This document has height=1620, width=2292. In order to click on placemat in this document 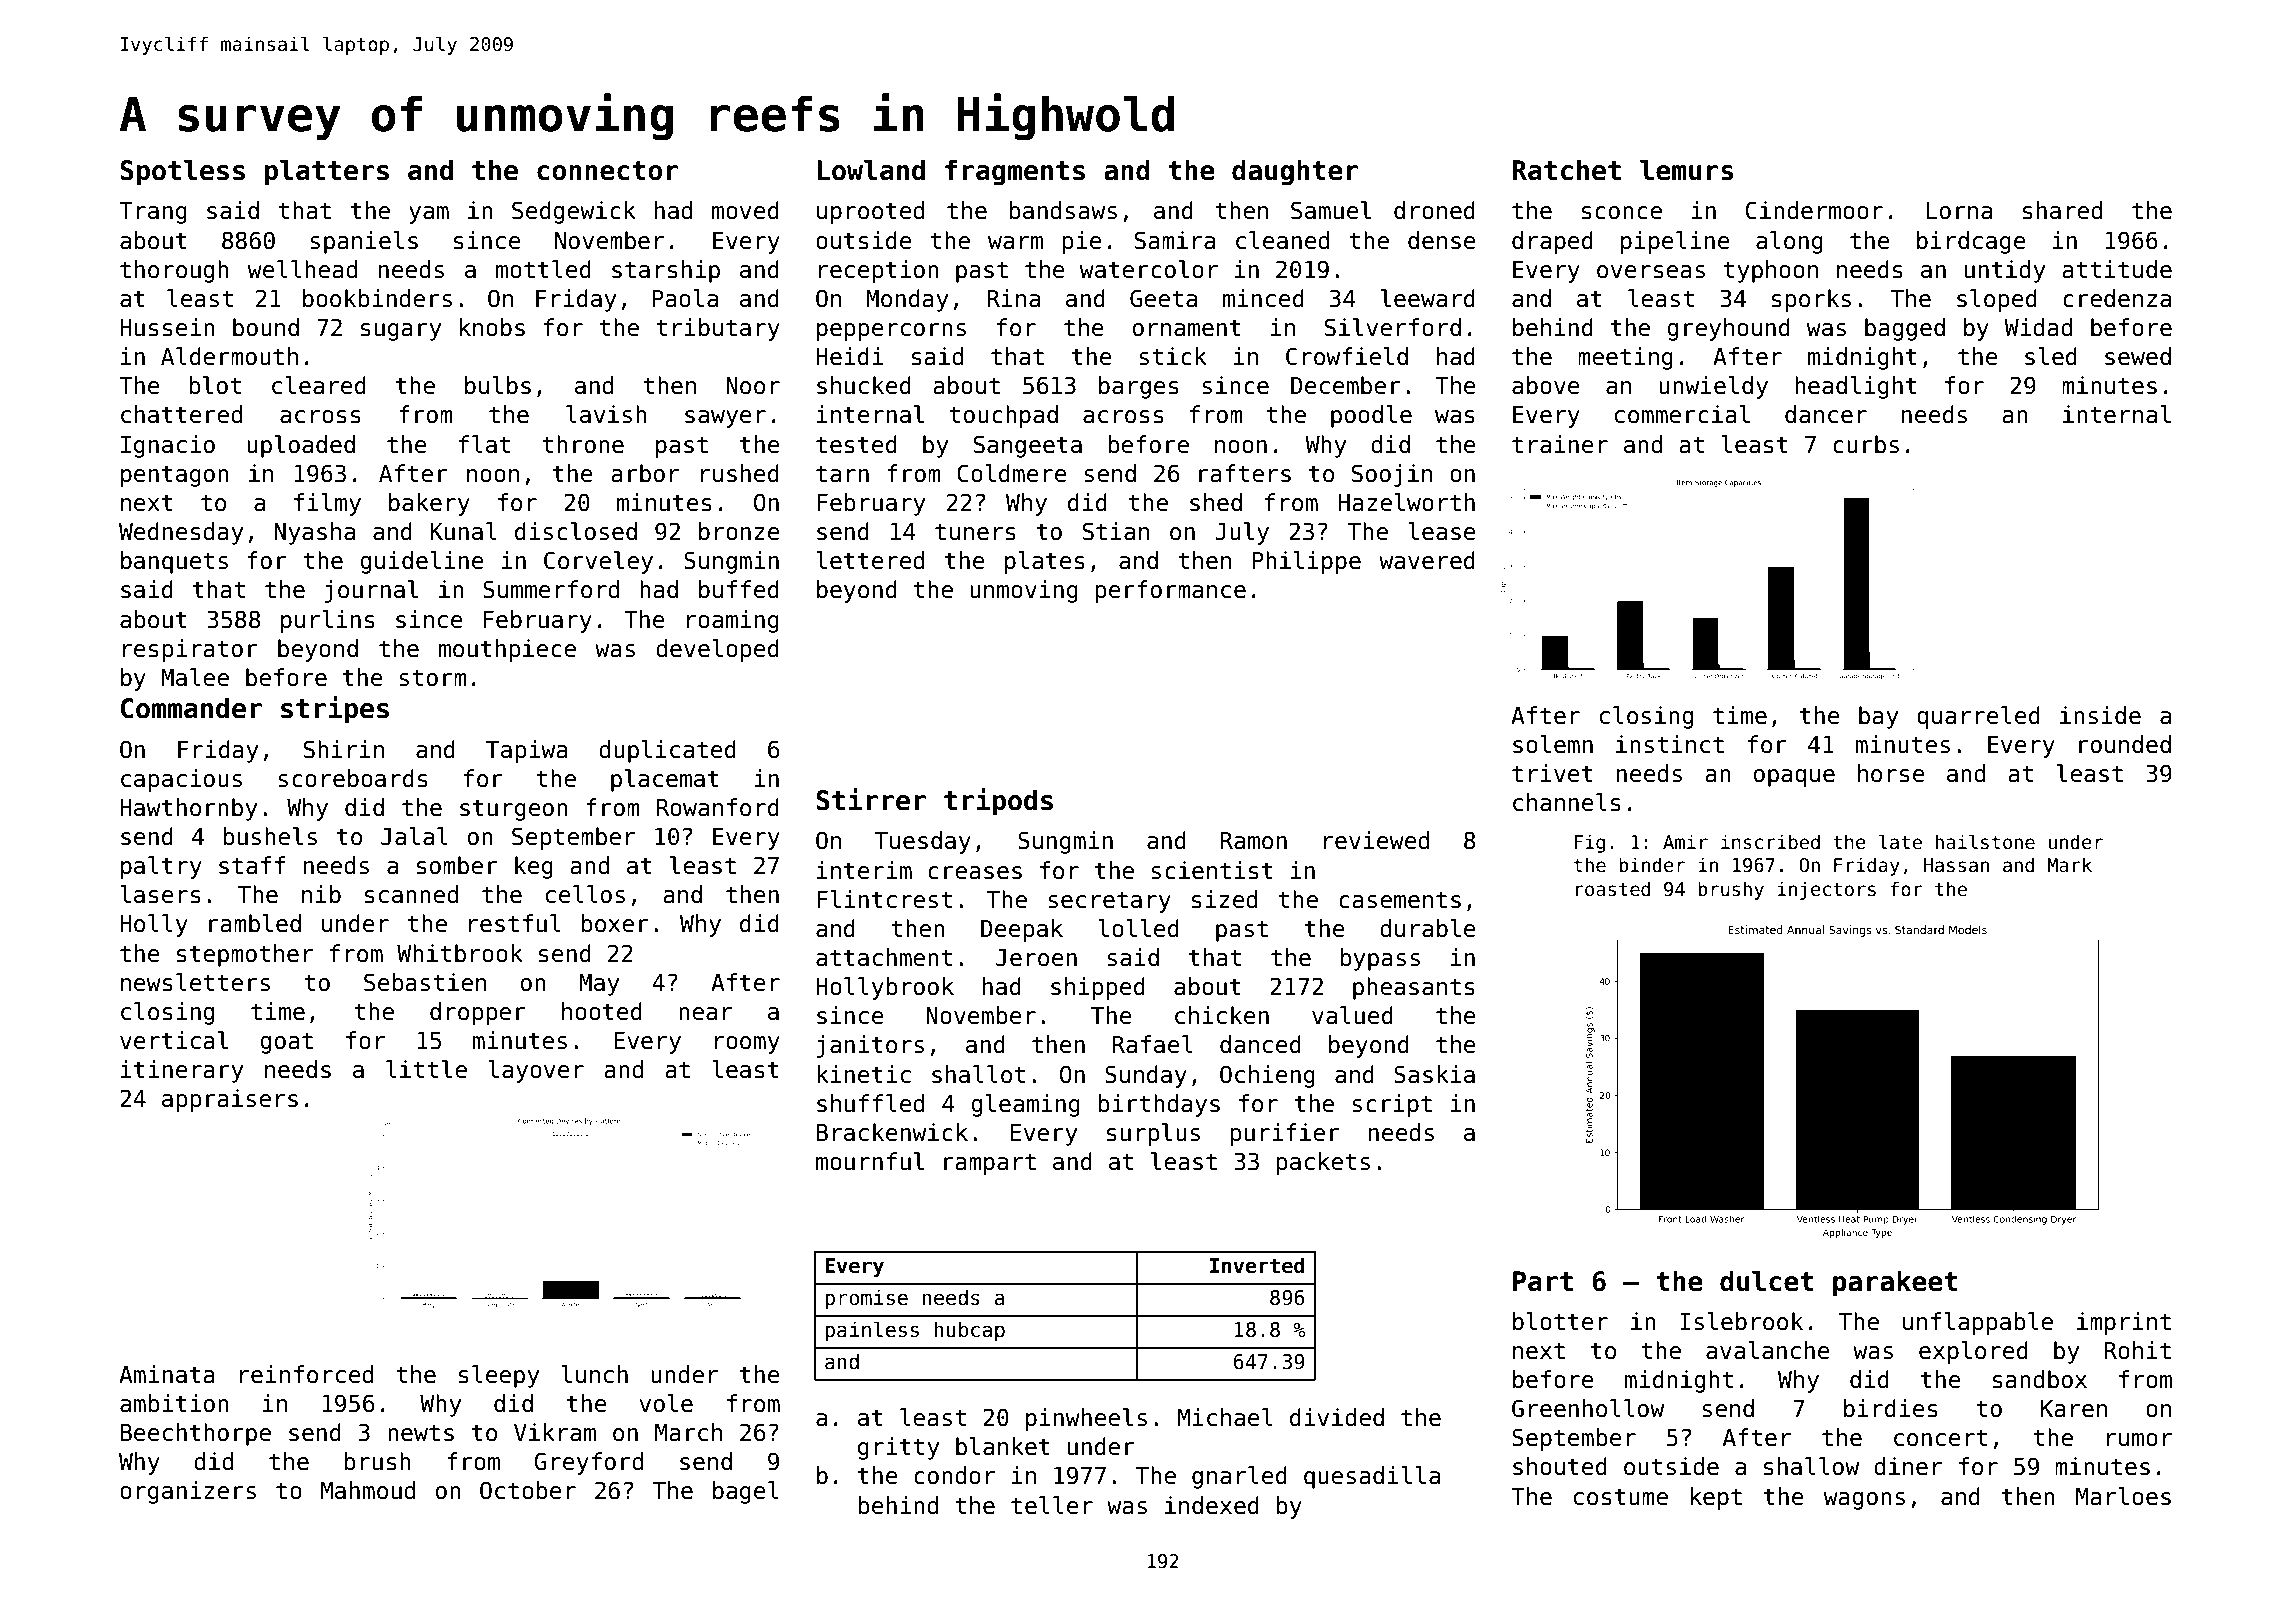, I will do `click(665, 780)`.
